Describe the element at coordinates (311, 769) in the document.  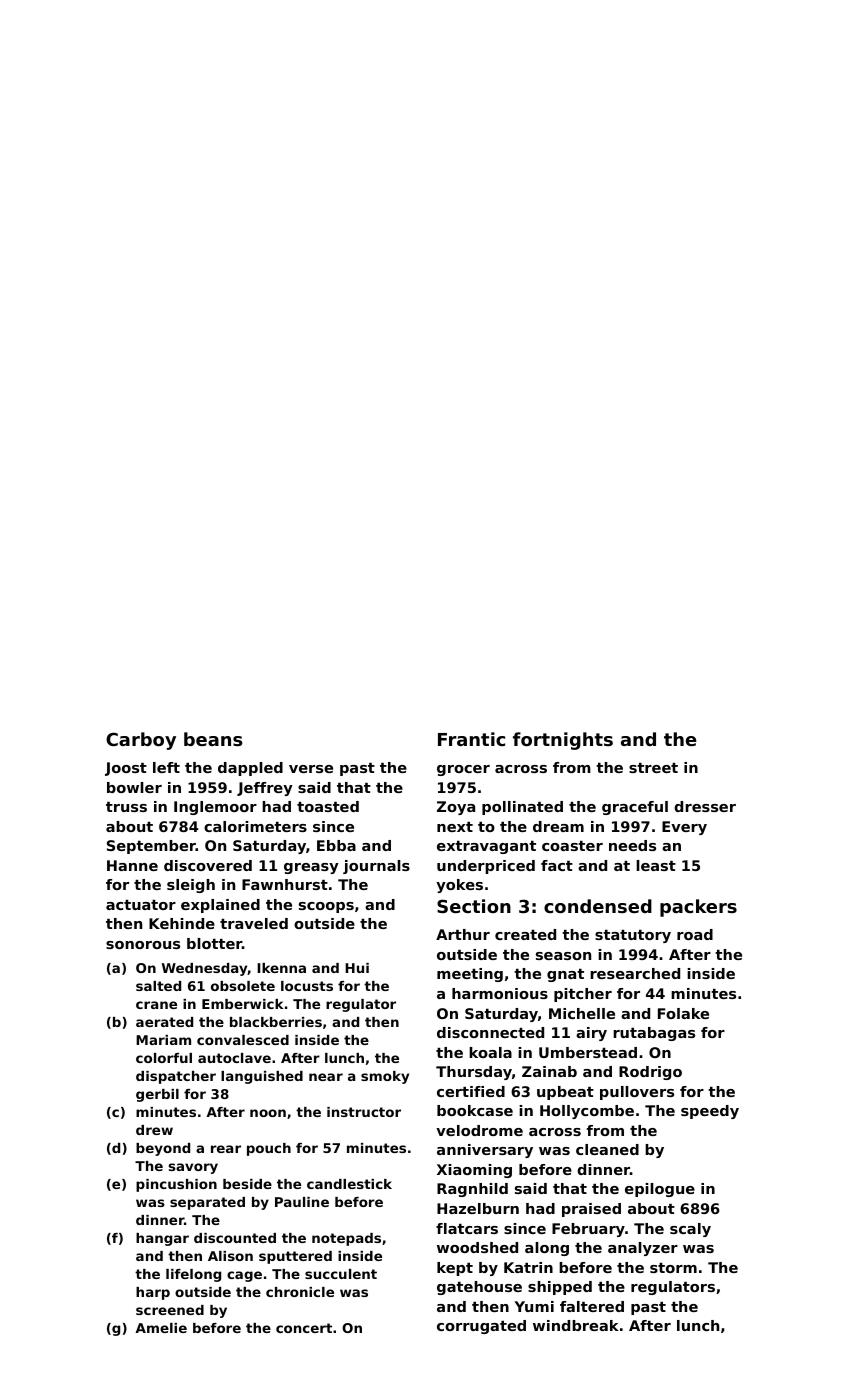
I see `verse` at that location.
